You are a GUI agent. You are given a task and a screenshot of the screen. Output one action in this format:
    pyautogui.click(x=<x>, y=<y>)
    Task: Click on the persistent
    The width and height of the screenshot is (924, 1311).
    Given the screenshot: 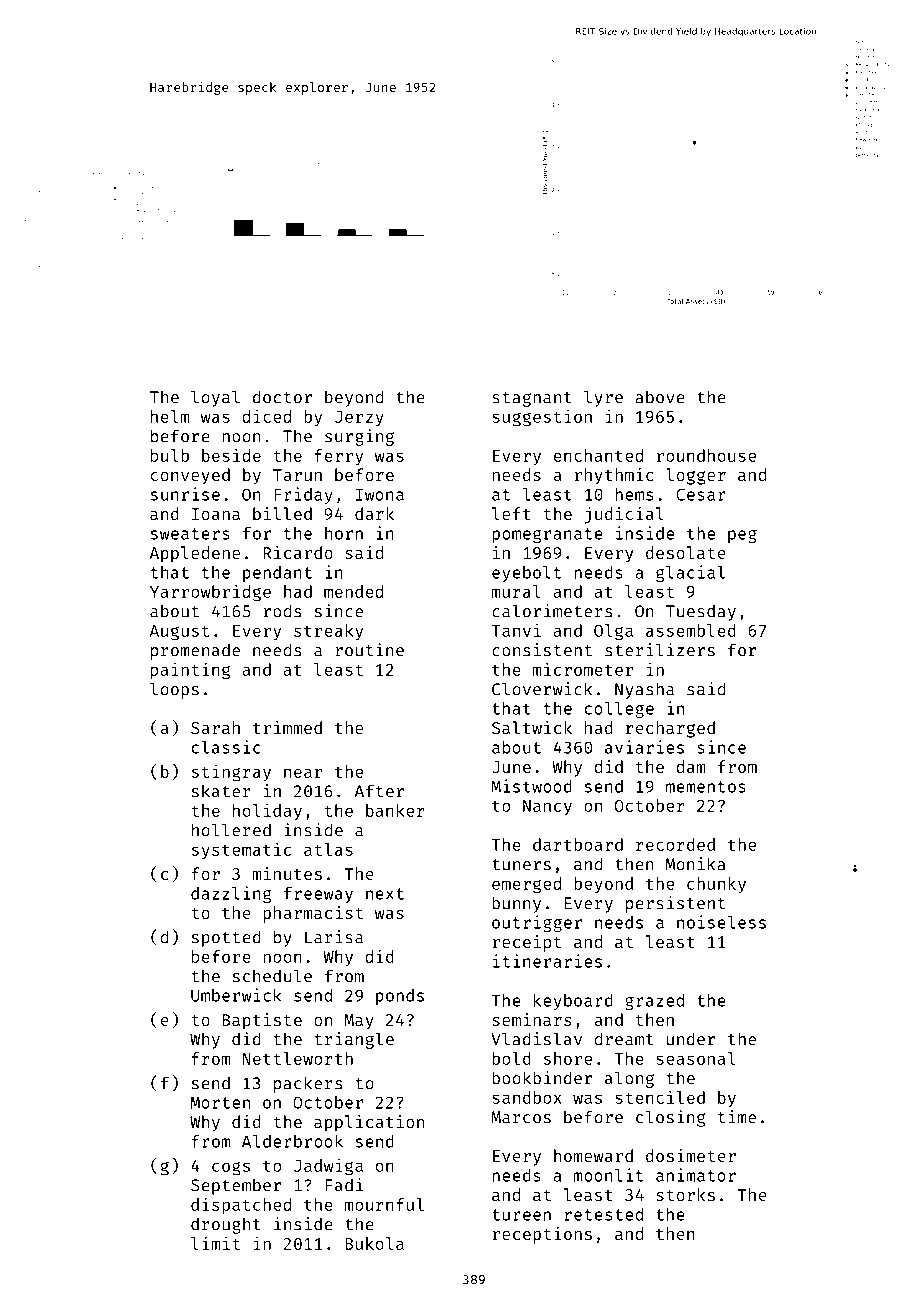 What is the action you would take?
    pyautogui.click(x=675, y=904)
